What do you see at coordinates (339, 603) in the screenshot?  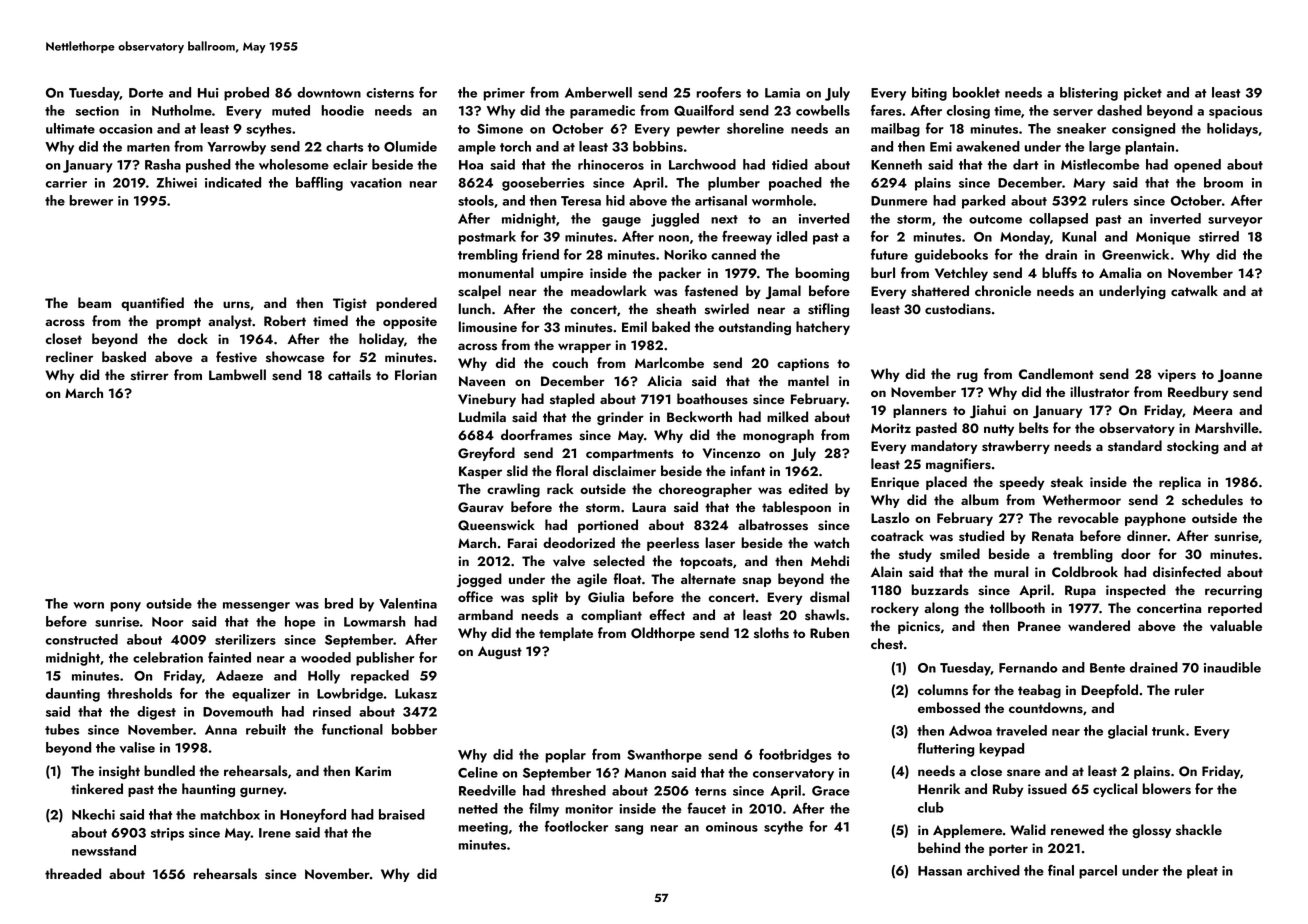 I see `bred` at bounding box center [339, 603].
